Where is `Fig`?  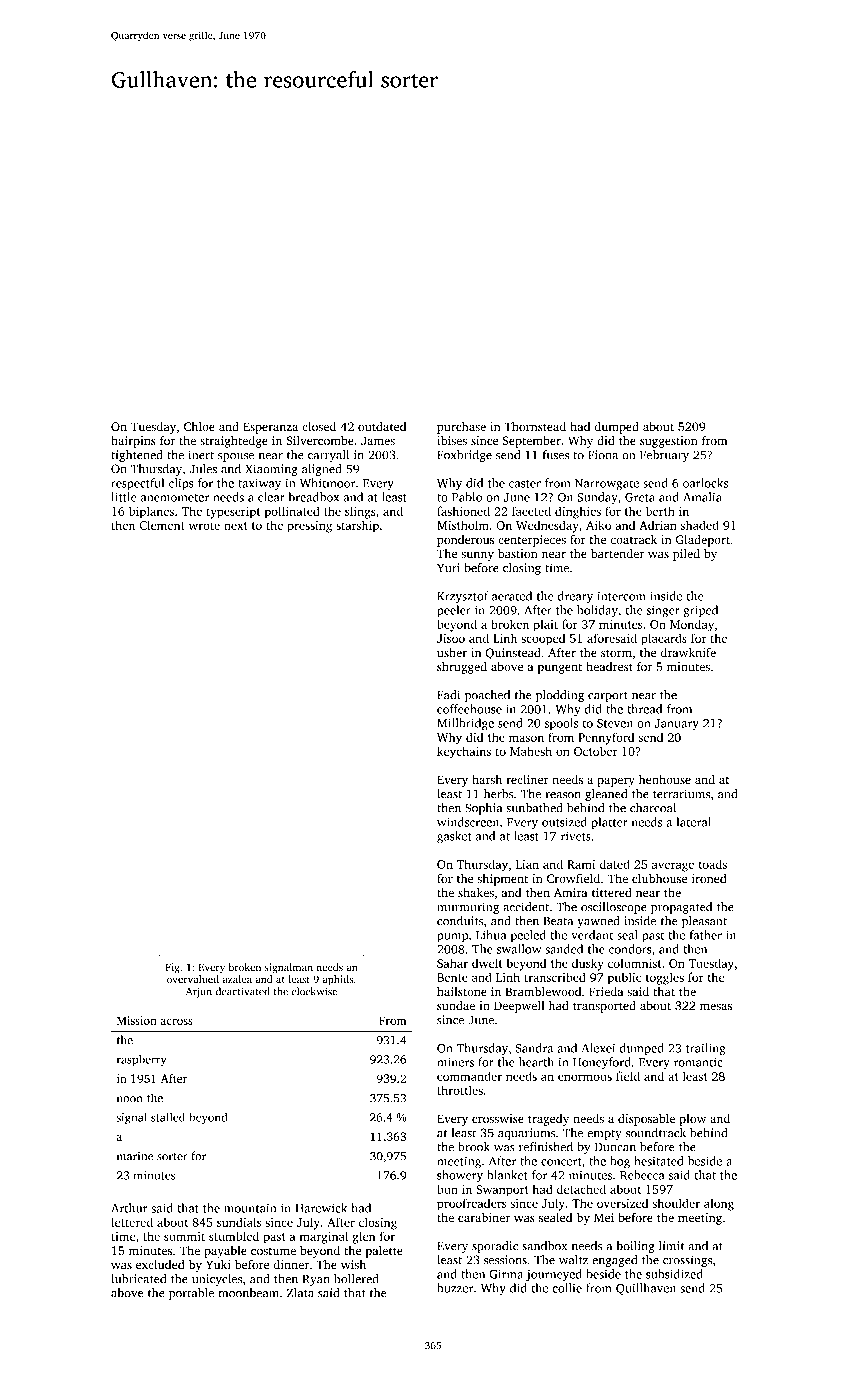
Fig is located at coordinates (173, 968).
